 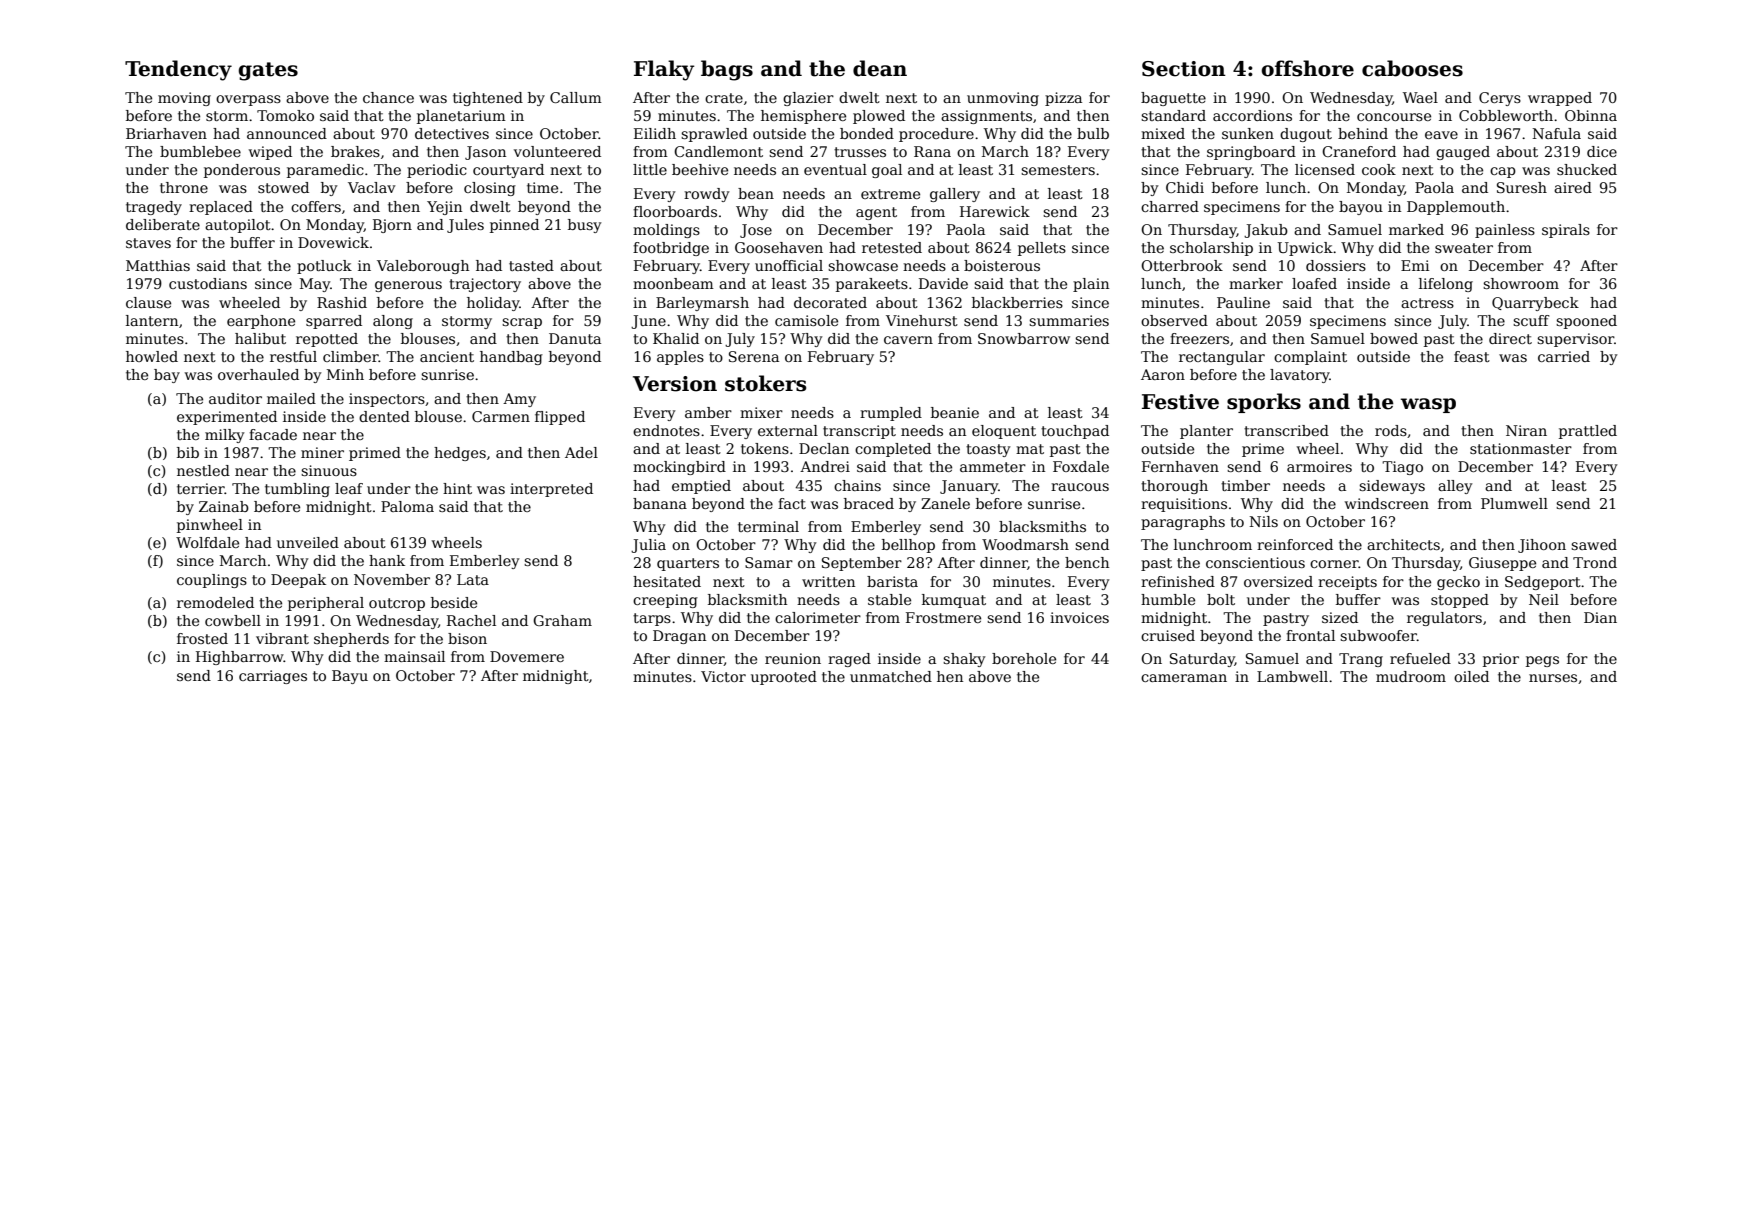 What do you see at coordinates (1017, 302) in the image?
I see `blackberries` at bounding box center [1017, 302].
